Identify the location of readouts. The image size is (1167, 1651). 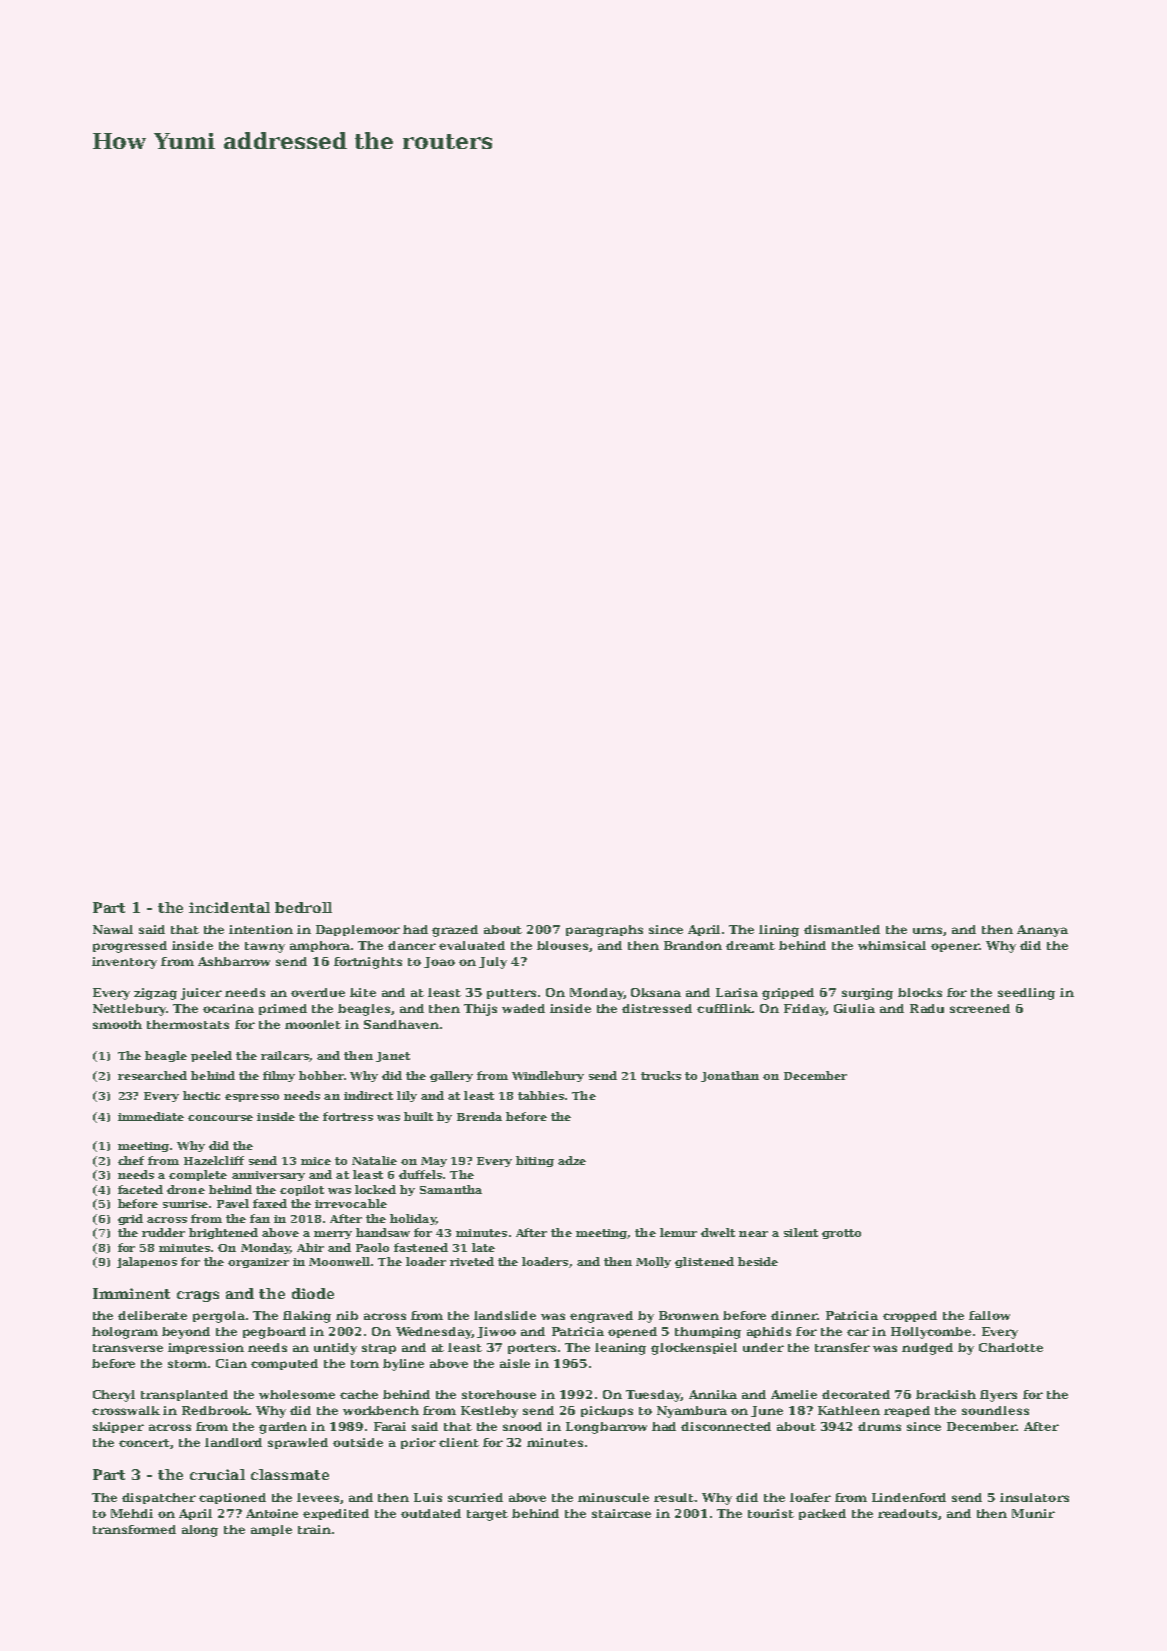
(907, 1513).
